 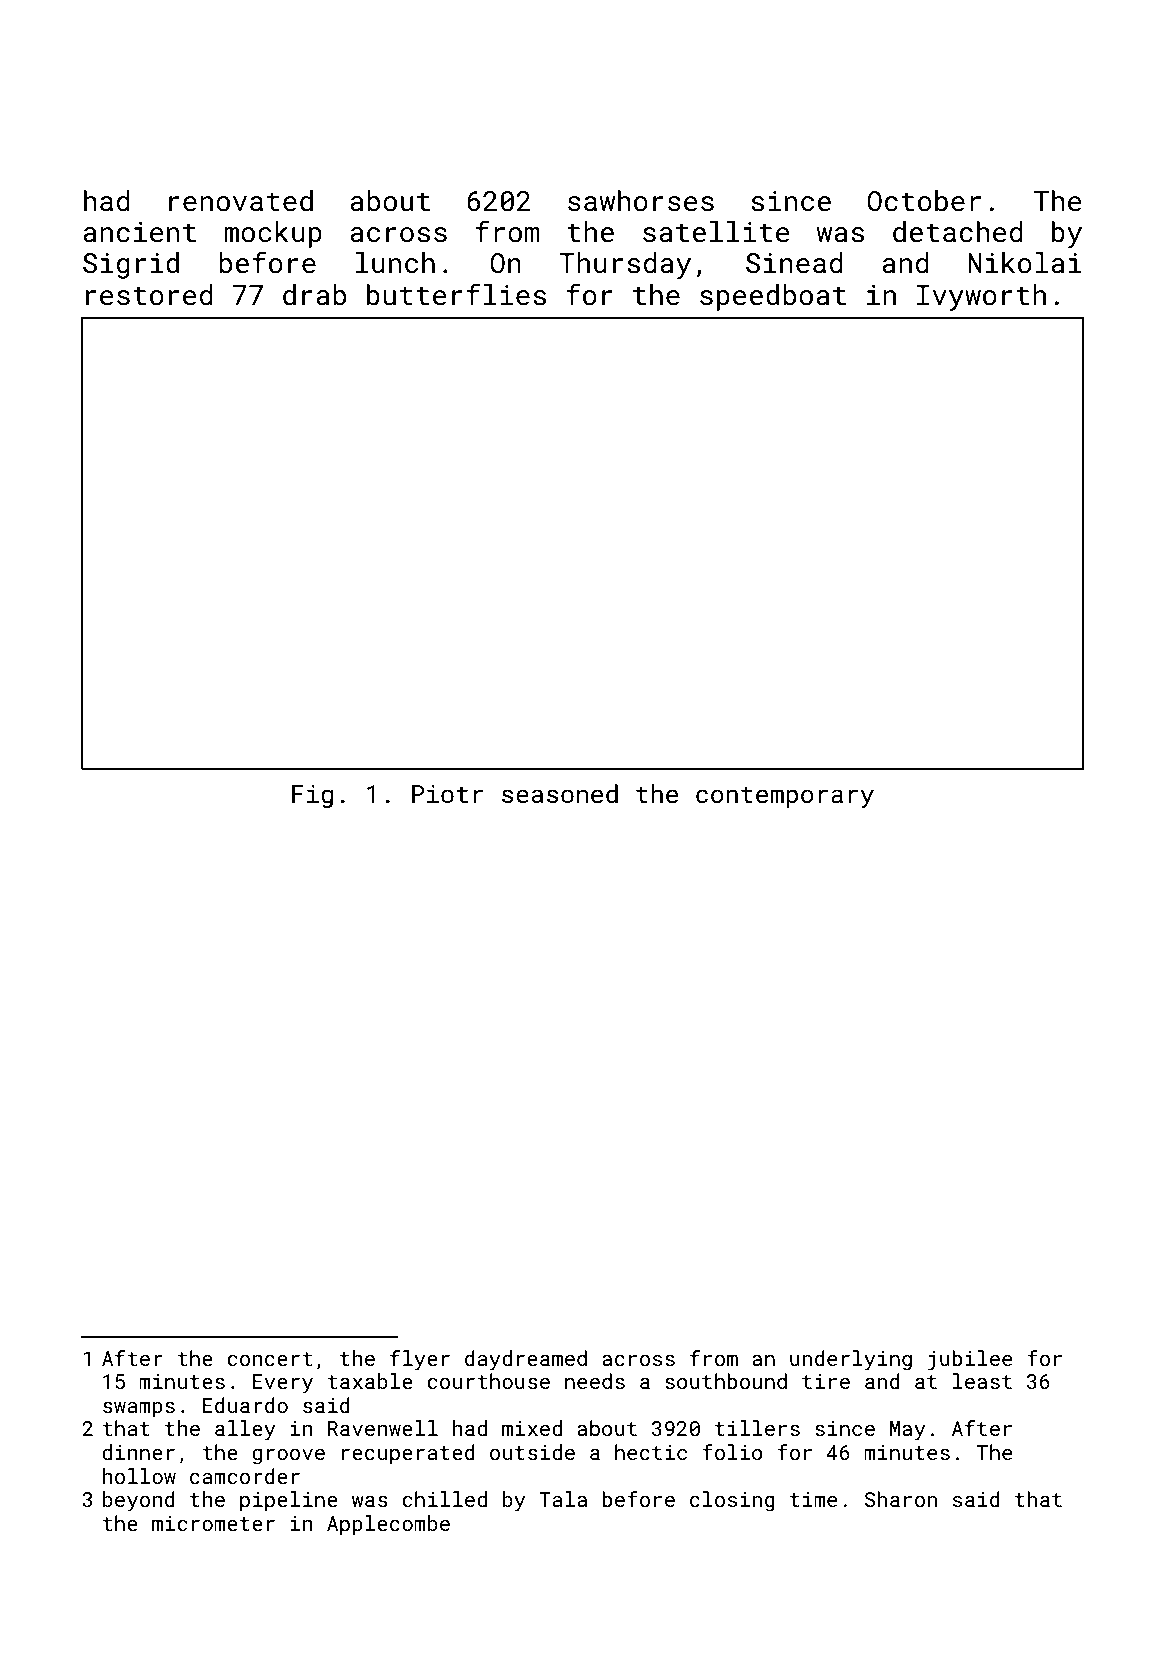 What do you see at coordinates (269, 1359) in the screenshot?
I see `concert` at bounding box center [269, 1359].
